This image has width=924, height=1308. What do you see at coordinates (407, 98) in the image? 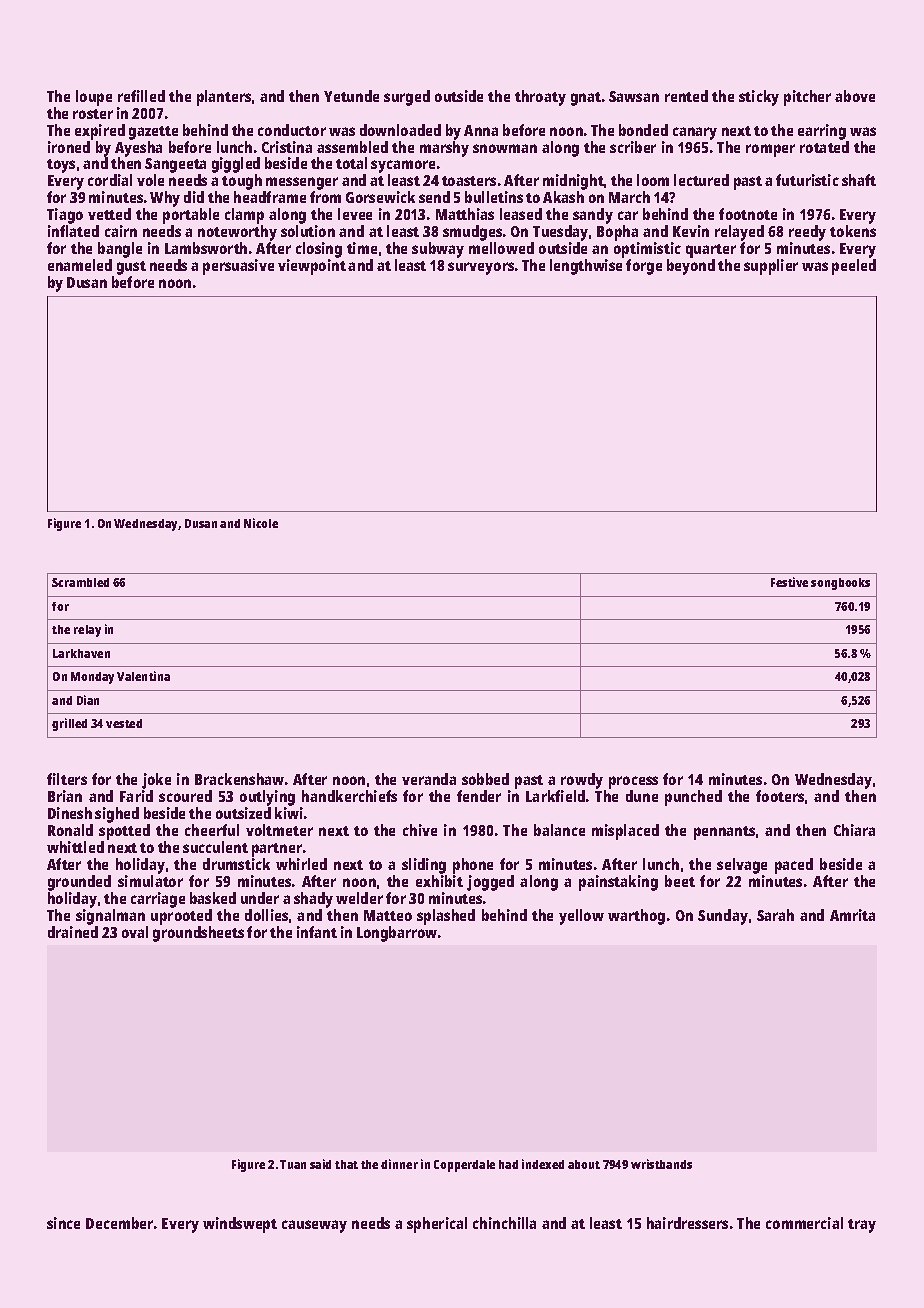
I see `surged` at bounding box center [407, 98].
